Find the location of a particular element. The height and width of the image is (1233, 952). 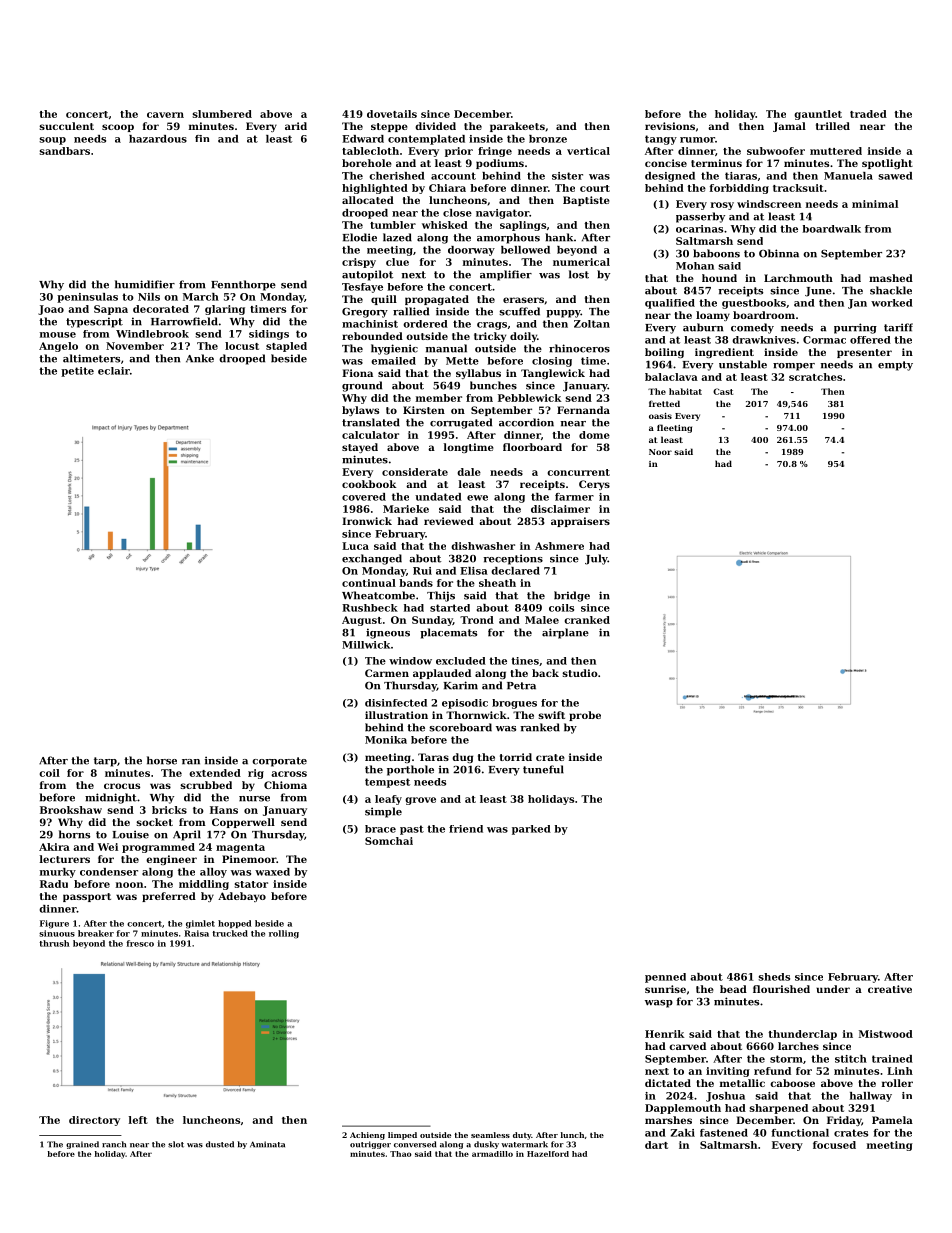

Mette is located at coordinates (462, 361).
